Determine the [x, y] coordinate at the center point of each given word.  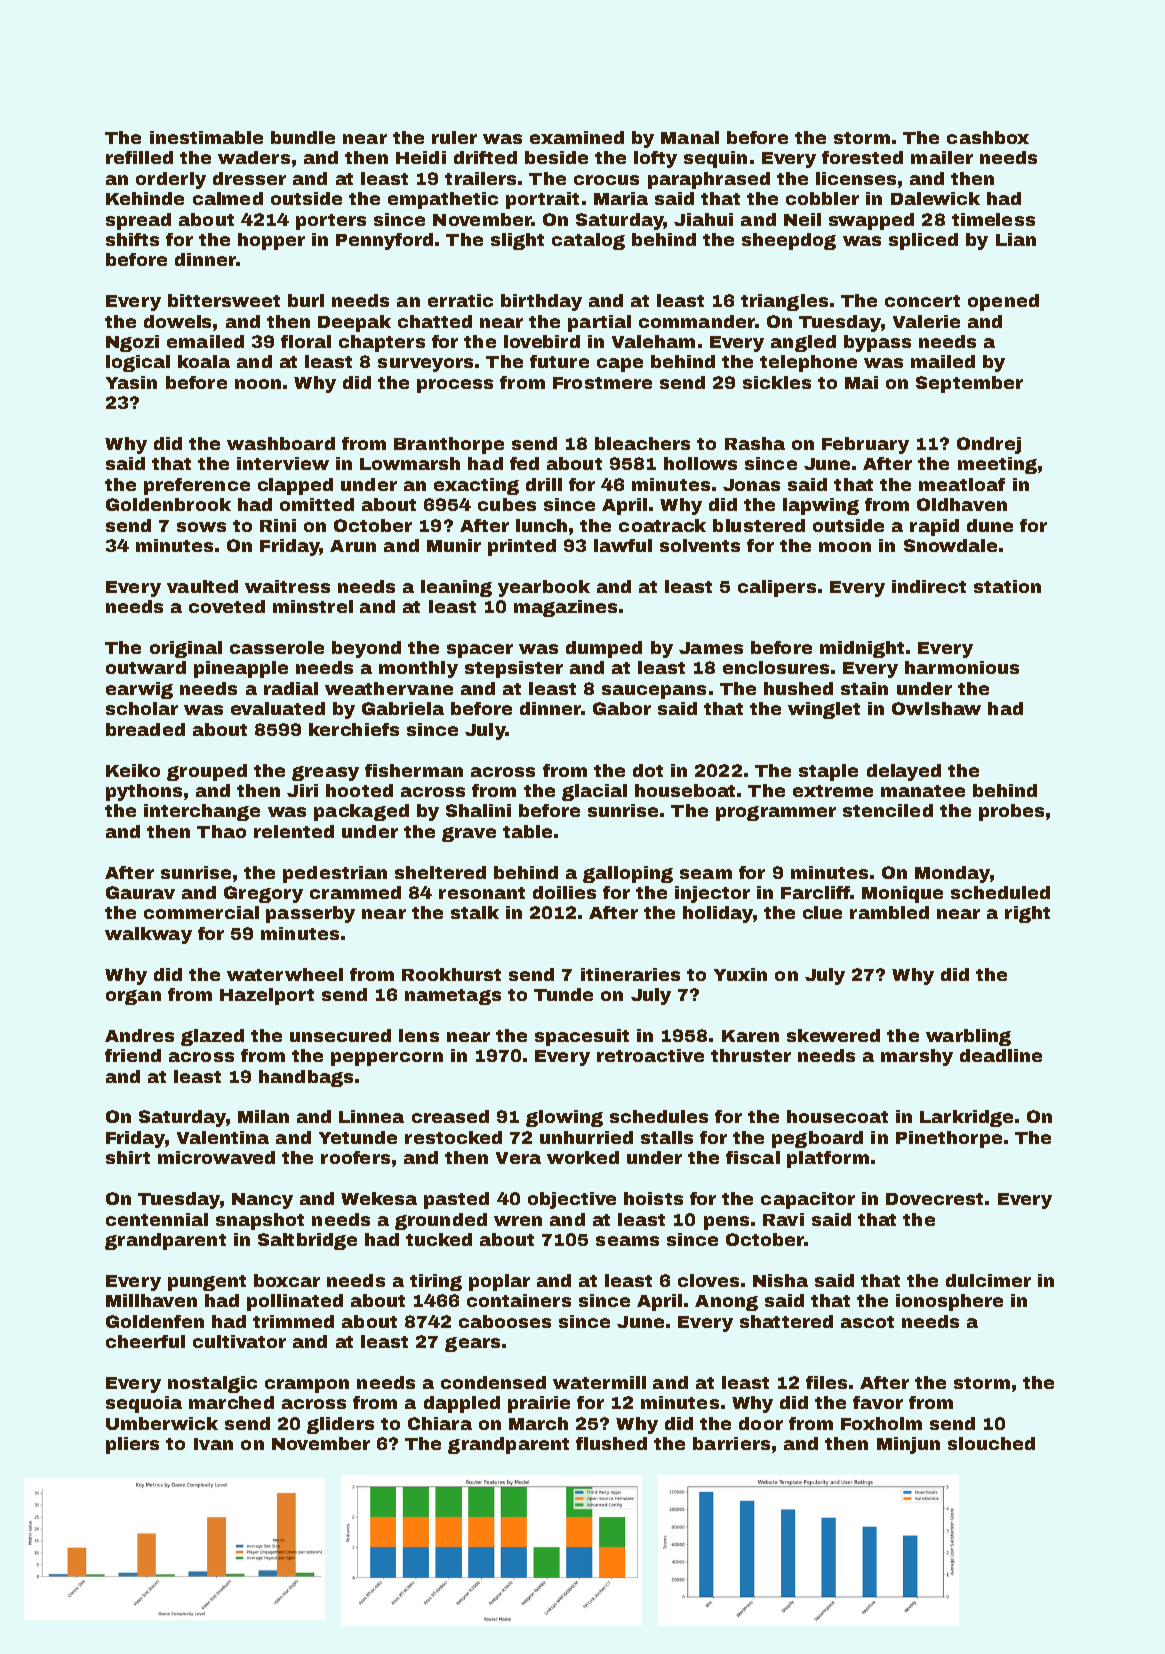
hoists [653, 1198]
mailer [942, 157]
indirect [929, 586]
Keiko [133, 770]
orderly [171, 180]
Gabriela [403, 708]
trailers [480, 178]
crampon [307, 1386]
